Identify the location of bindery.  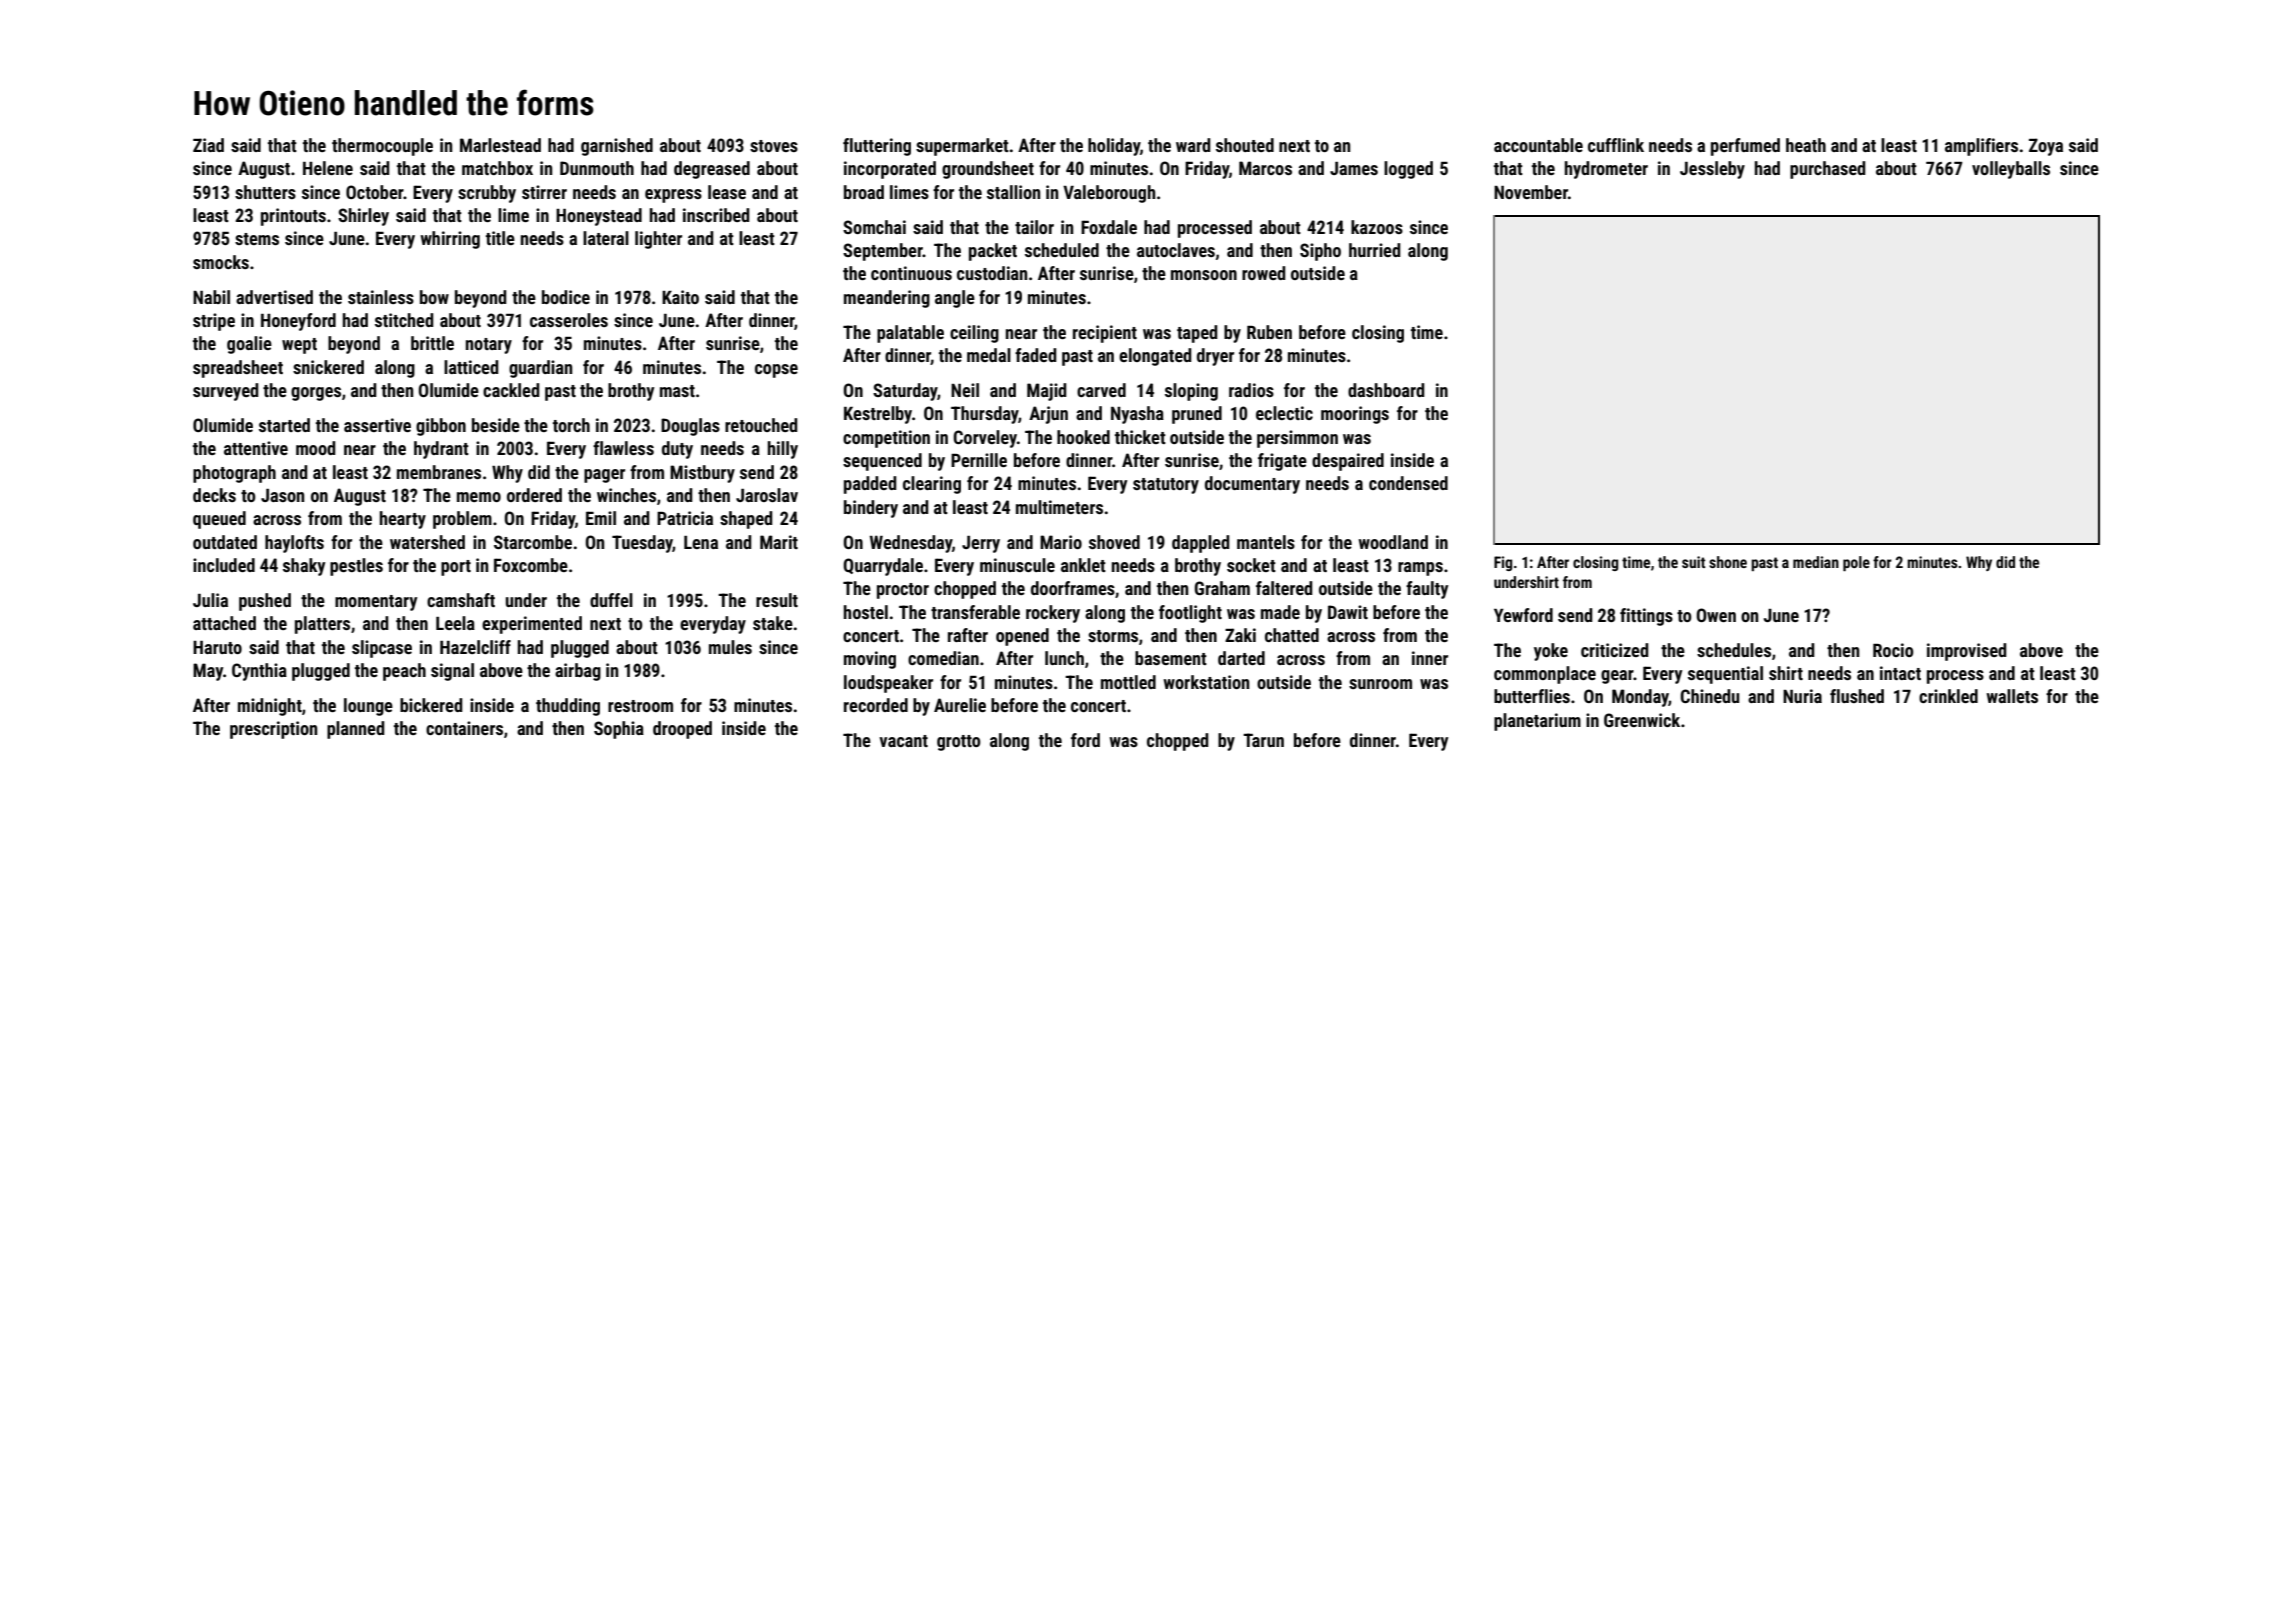
(871, 509).
